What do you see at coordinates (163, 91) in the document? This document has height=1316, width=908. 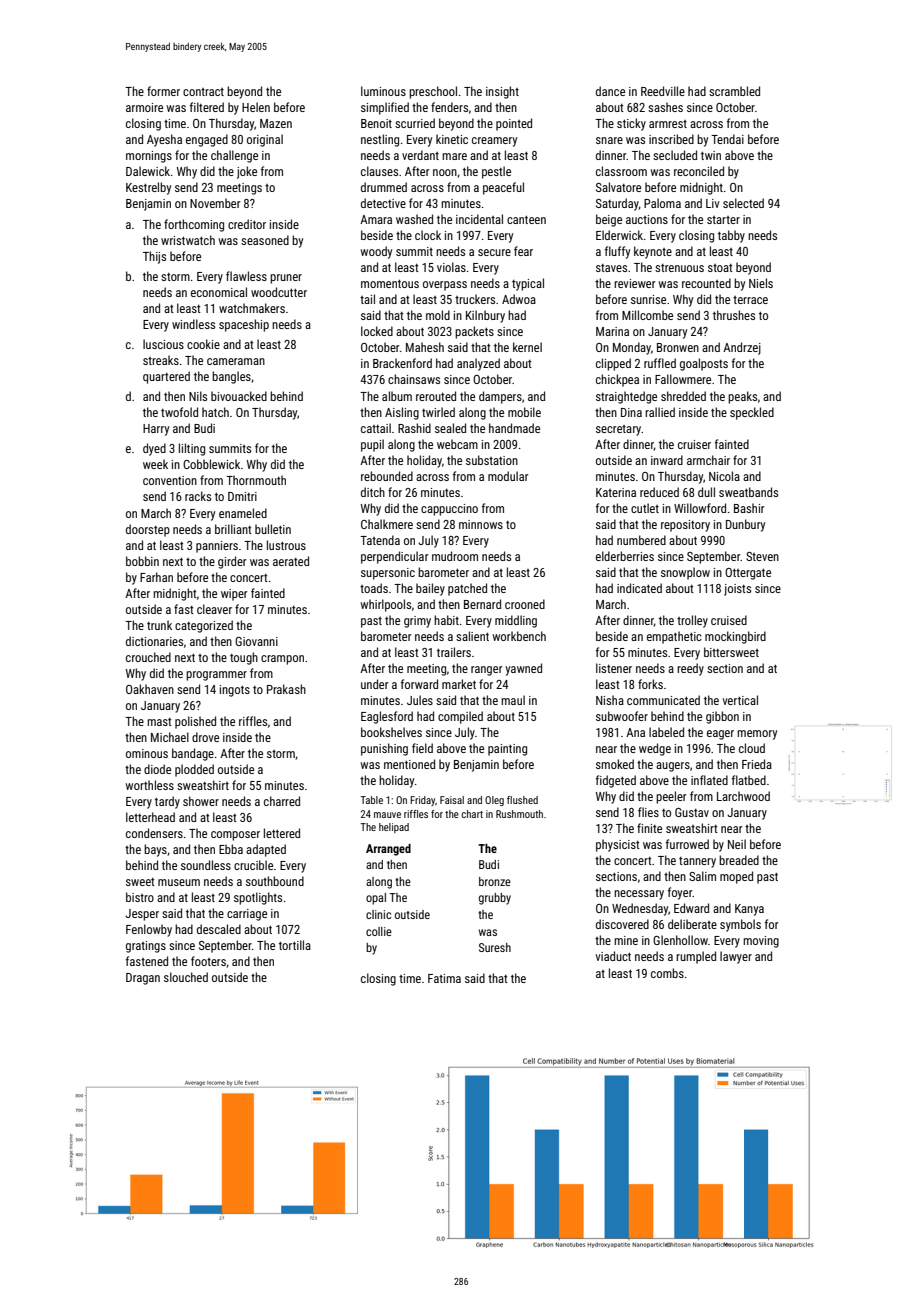 I see `former` at bounding box center [163, 91].
